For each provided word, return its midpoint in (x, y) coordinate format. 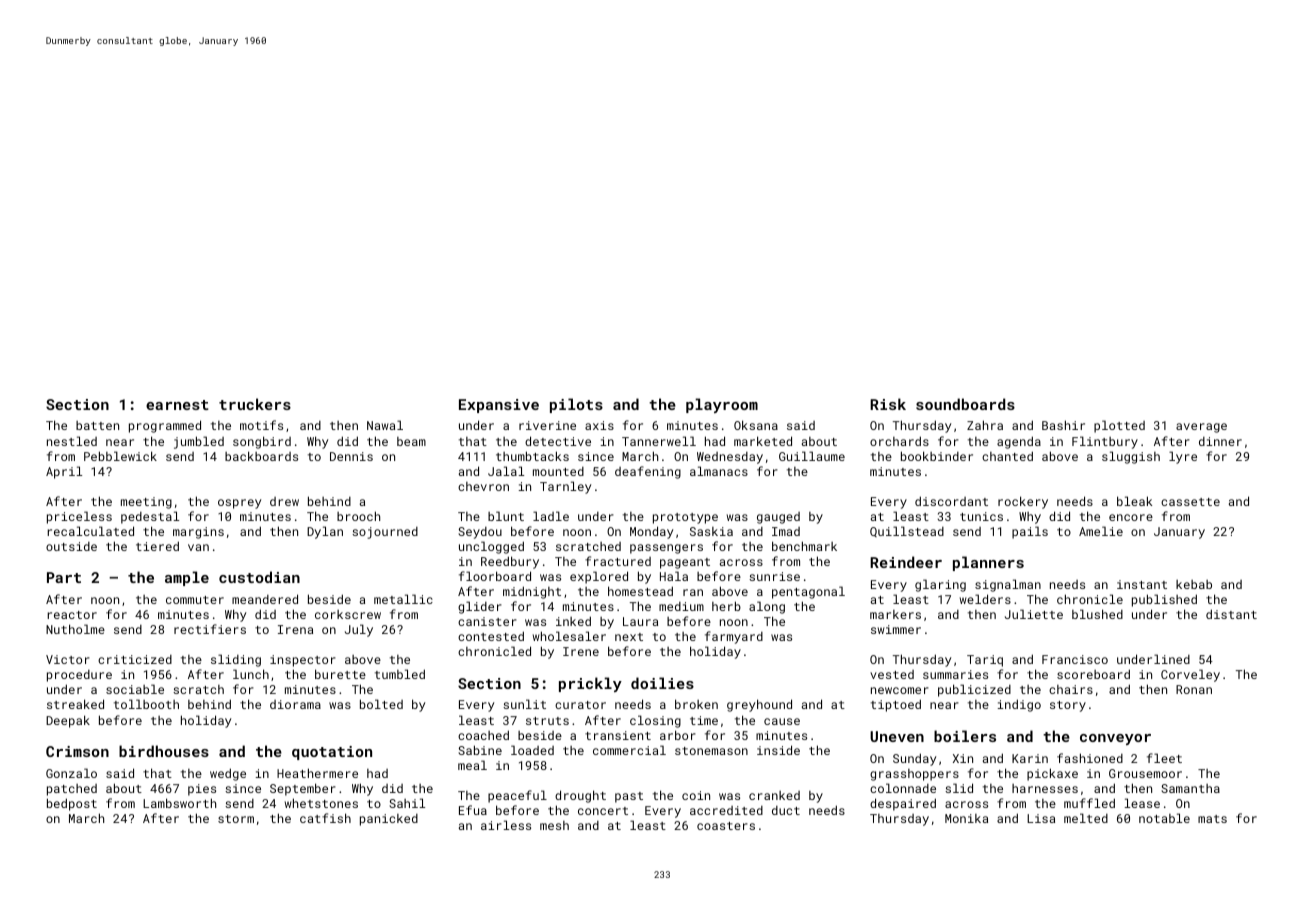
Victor (68, 659)
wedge (228, 774)
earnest (177, 405)
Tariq (985, 661)
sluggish (1131, 457)
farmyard (734, 637)
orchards (899, 441)
